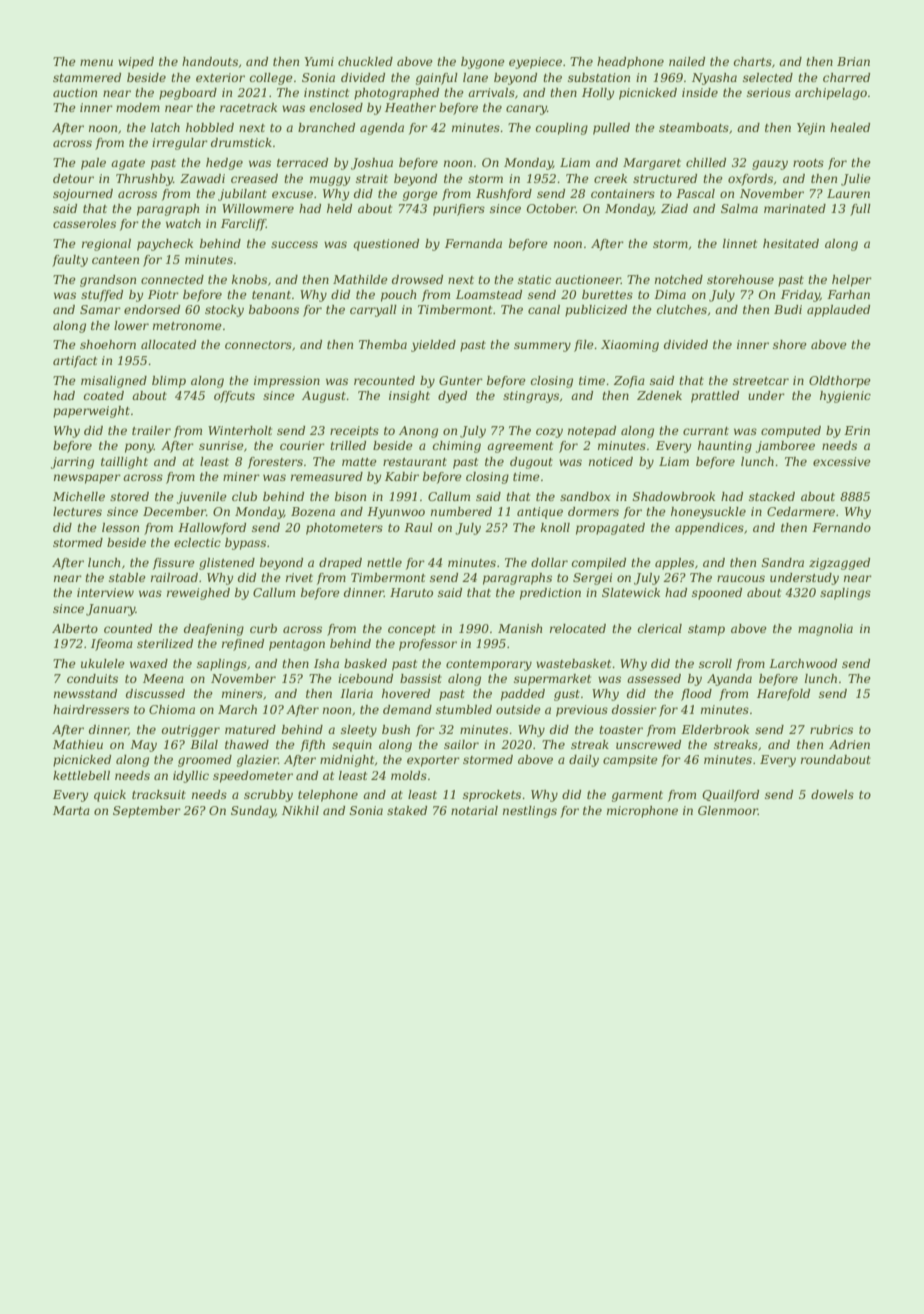 The image size is (924, 1314). Describe the element at coordinates (275, 463) in the document. I see `foresters` at that location.
